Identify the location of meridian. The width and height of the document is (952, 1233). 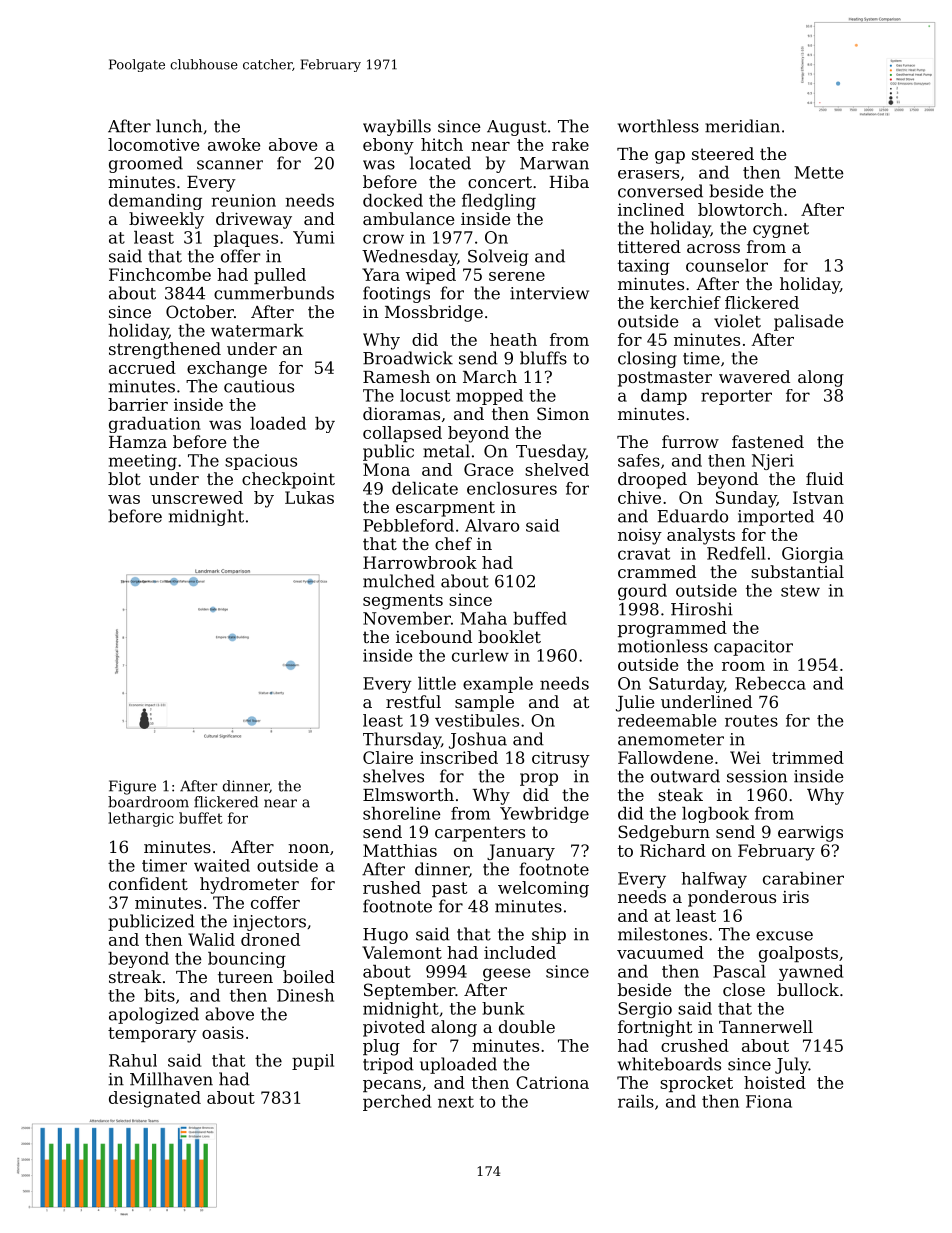
(742, 126).
